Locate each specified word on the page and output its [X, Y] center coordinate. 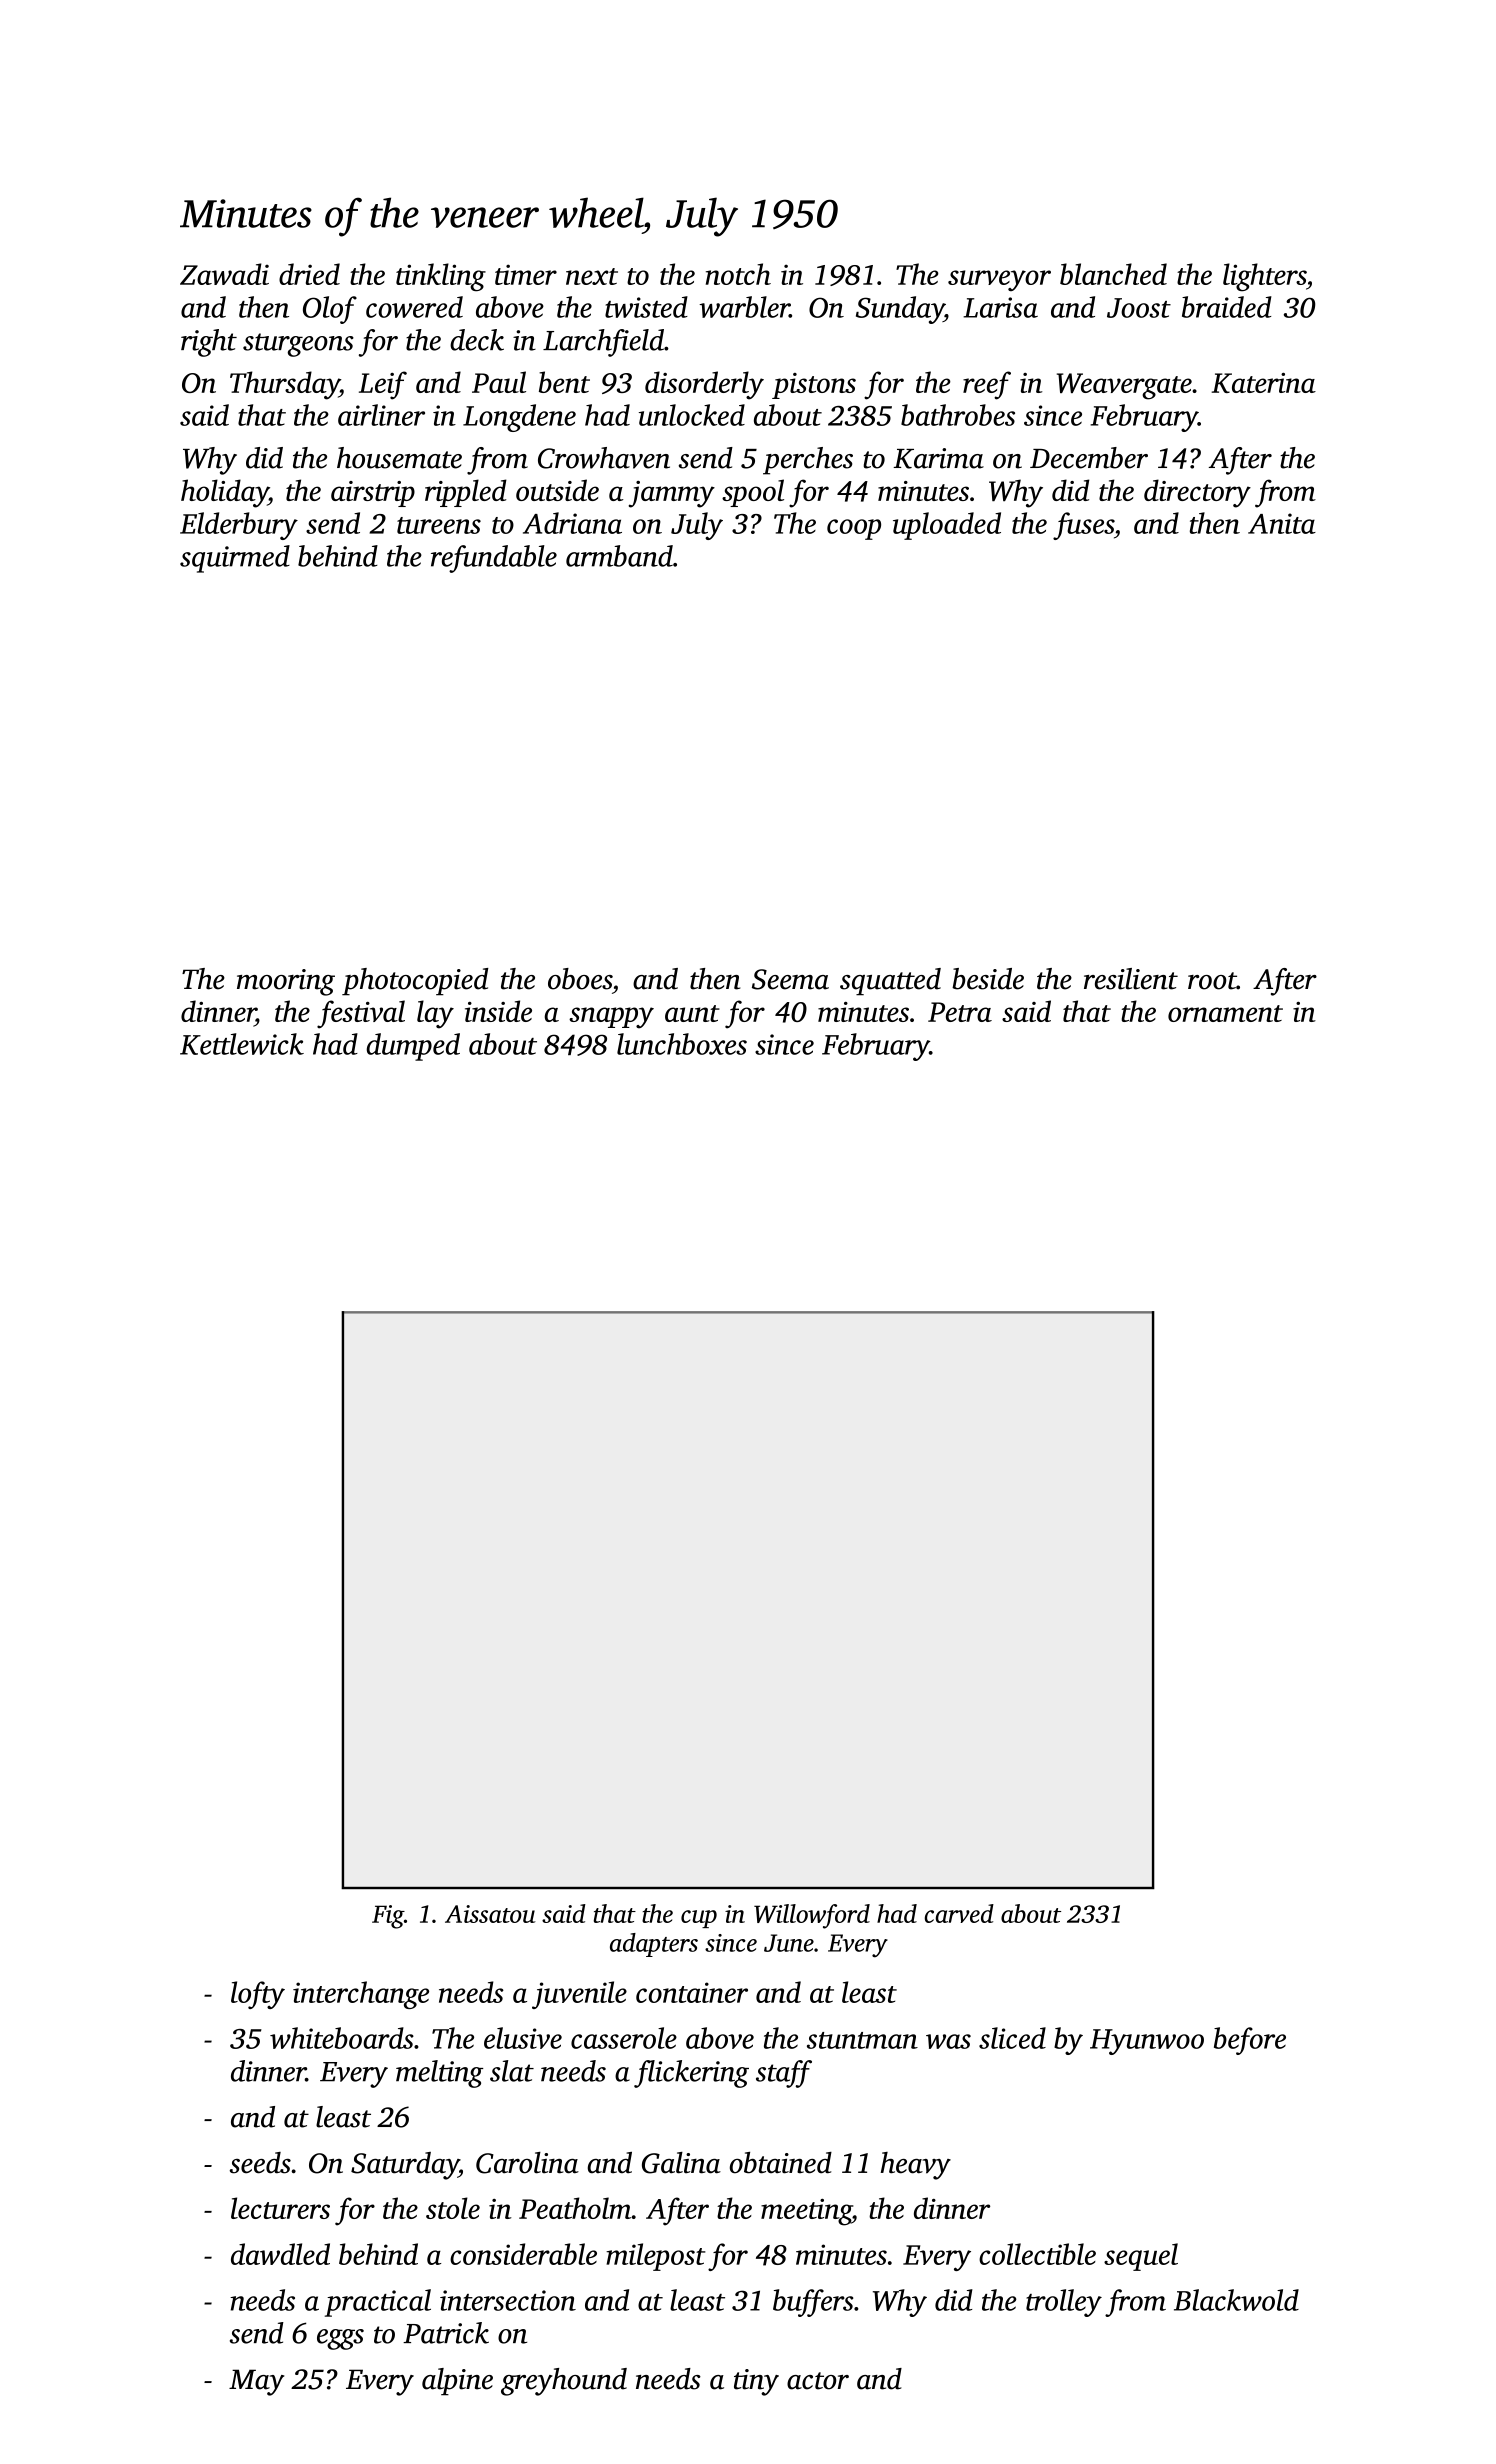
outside [557, 490]
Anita [1282, 523]
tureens [439, 525]
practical [378, 2303]
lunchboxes [682, 1044]
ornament [1225, 1013]
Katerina [1263, 383]
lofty [258, 1995]
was [948, 2041]
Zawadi [224, 274]
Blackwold [1236, 2300]
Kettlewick [242, 1044]
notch [738, 274]
